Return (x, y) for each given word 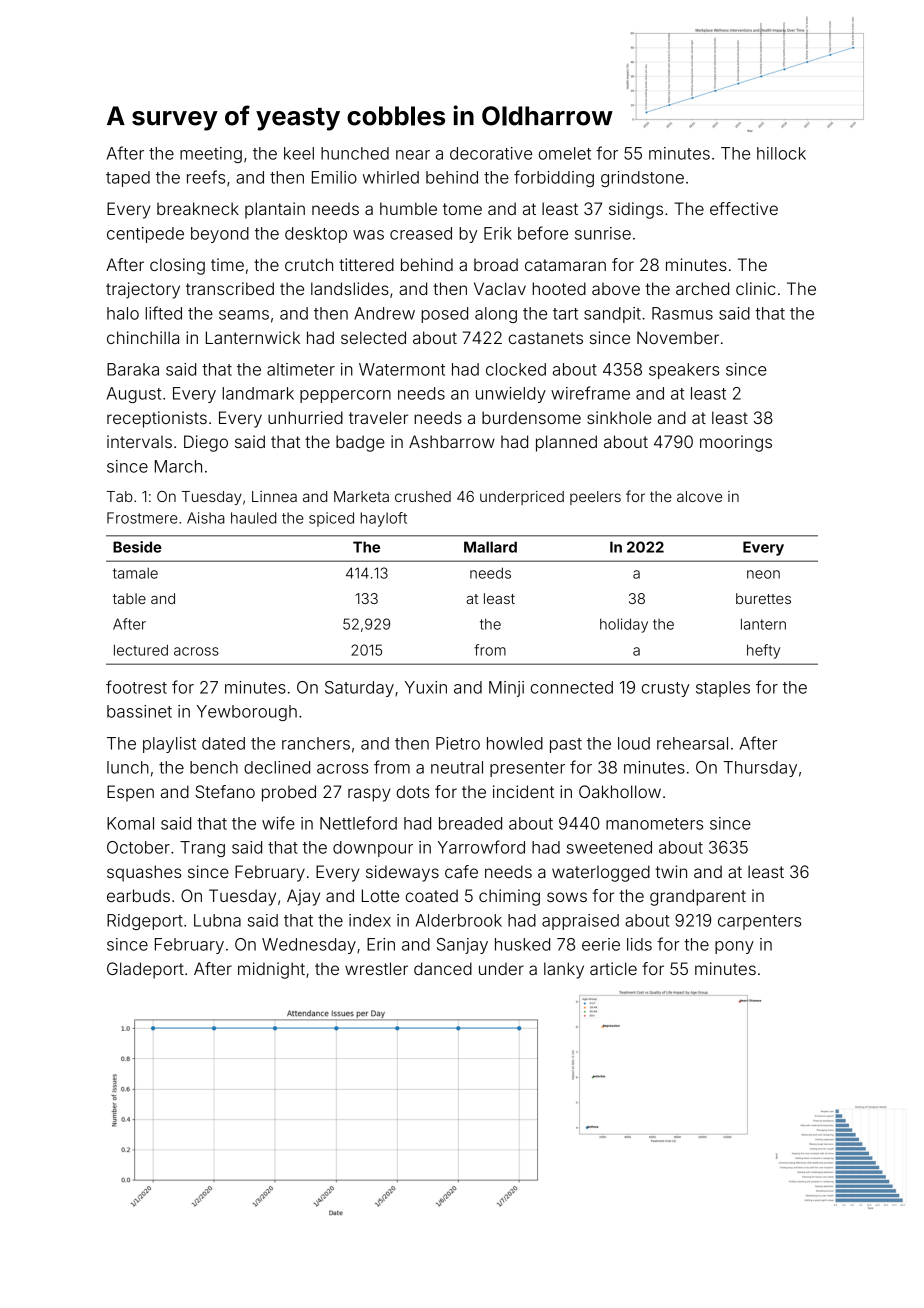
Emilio (334, 177)
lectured (141, 650)
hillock (781, 153)
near (413, 155)
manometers (654, 824)
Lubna (217, 920)
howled (515, 743)
